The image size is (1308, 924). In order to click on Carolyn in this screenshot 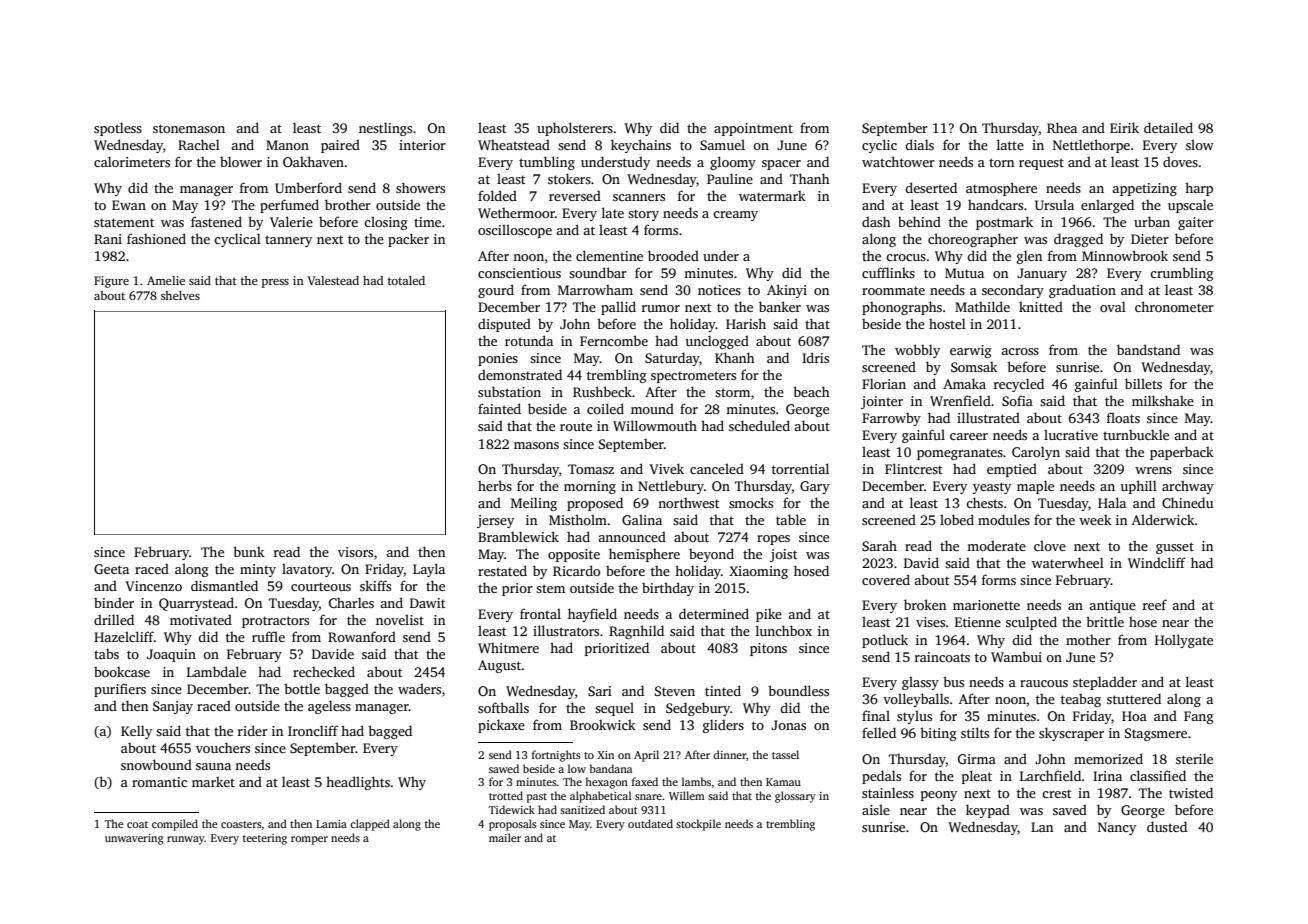, I will do `click(1036, 453)`.
